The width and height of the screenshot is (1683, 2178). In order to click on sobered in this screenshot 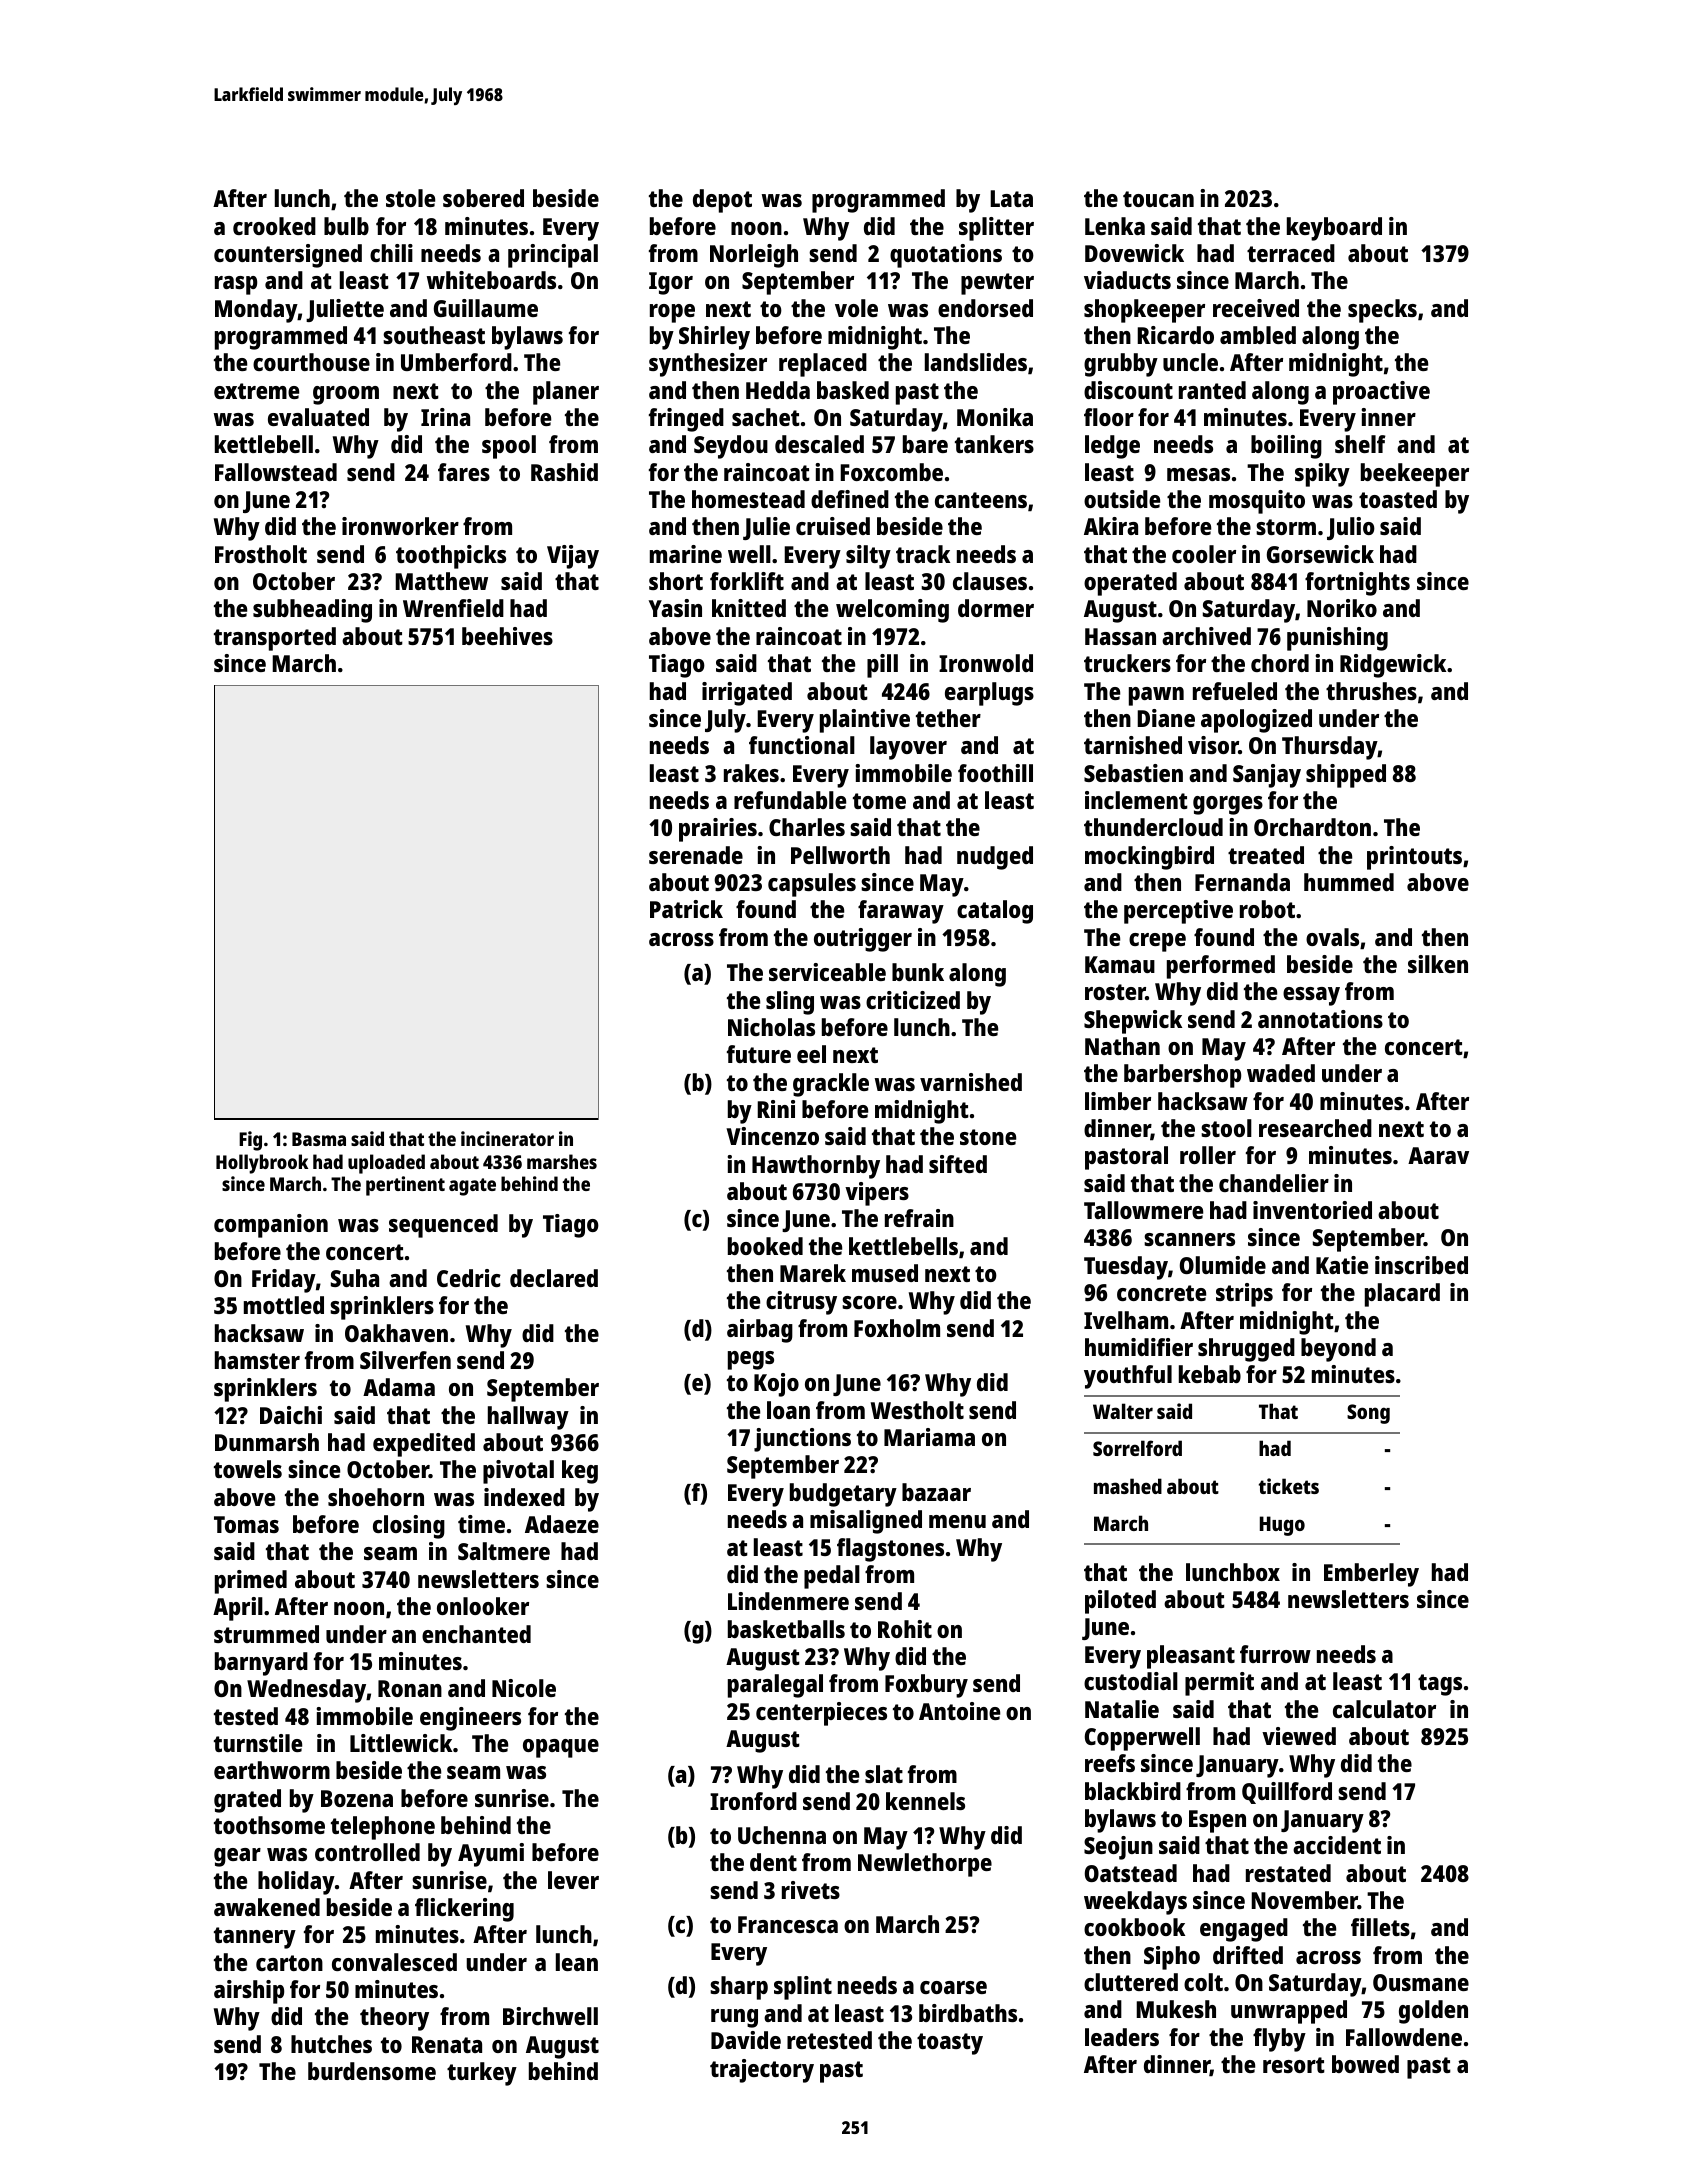, I will do `click(483, 198)`.
